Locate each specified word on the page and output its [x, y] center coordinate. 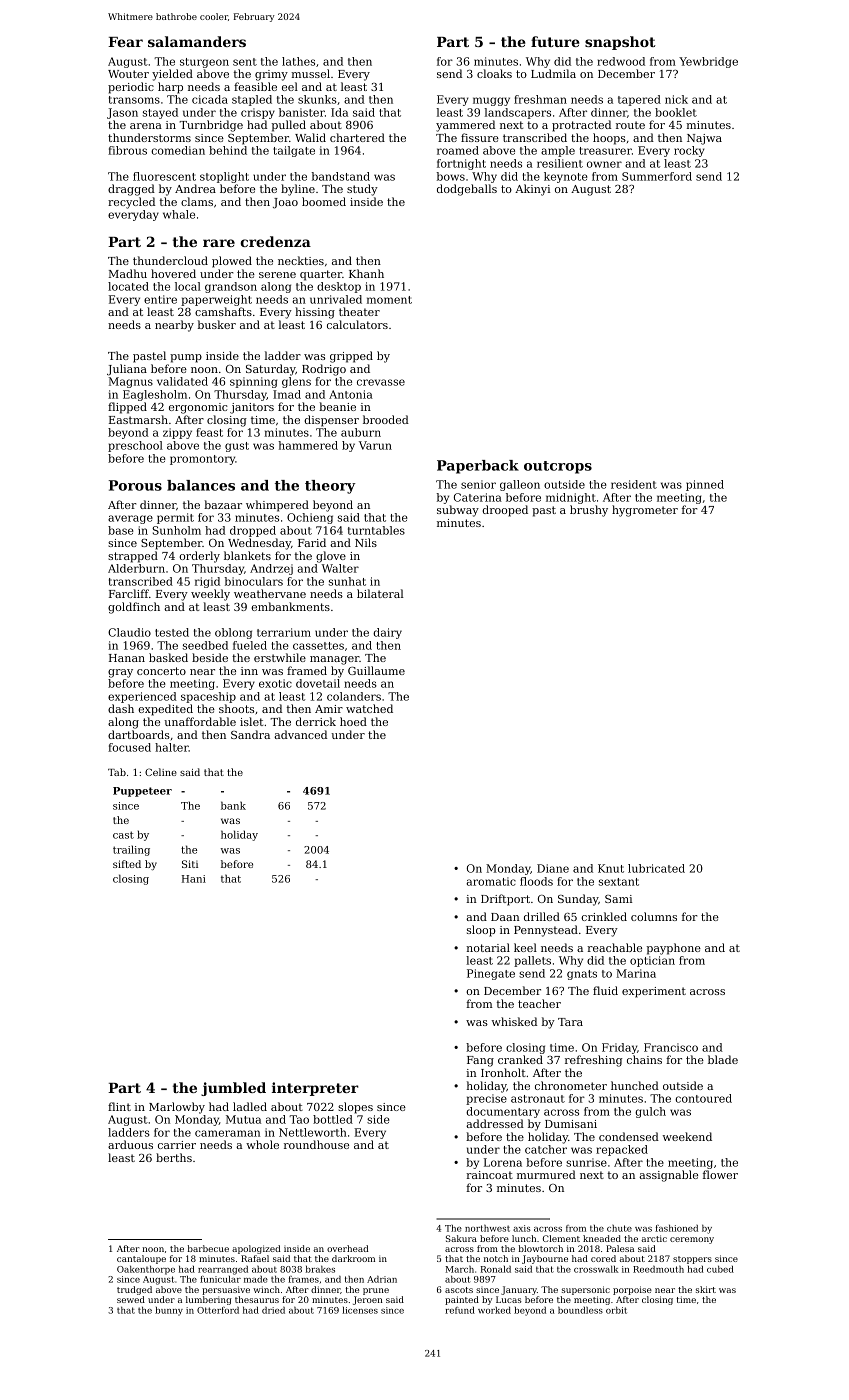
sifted [127, 864]
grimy [271, 75]
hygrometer [645, 511]
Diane [553, 868]
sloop [481, 931]
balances [201, 485]
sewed [131, 1299]
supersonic [586, 1290]
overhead [348, 1248]
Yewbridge [708, 62]
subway [458, 511]
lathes [298, 61]
